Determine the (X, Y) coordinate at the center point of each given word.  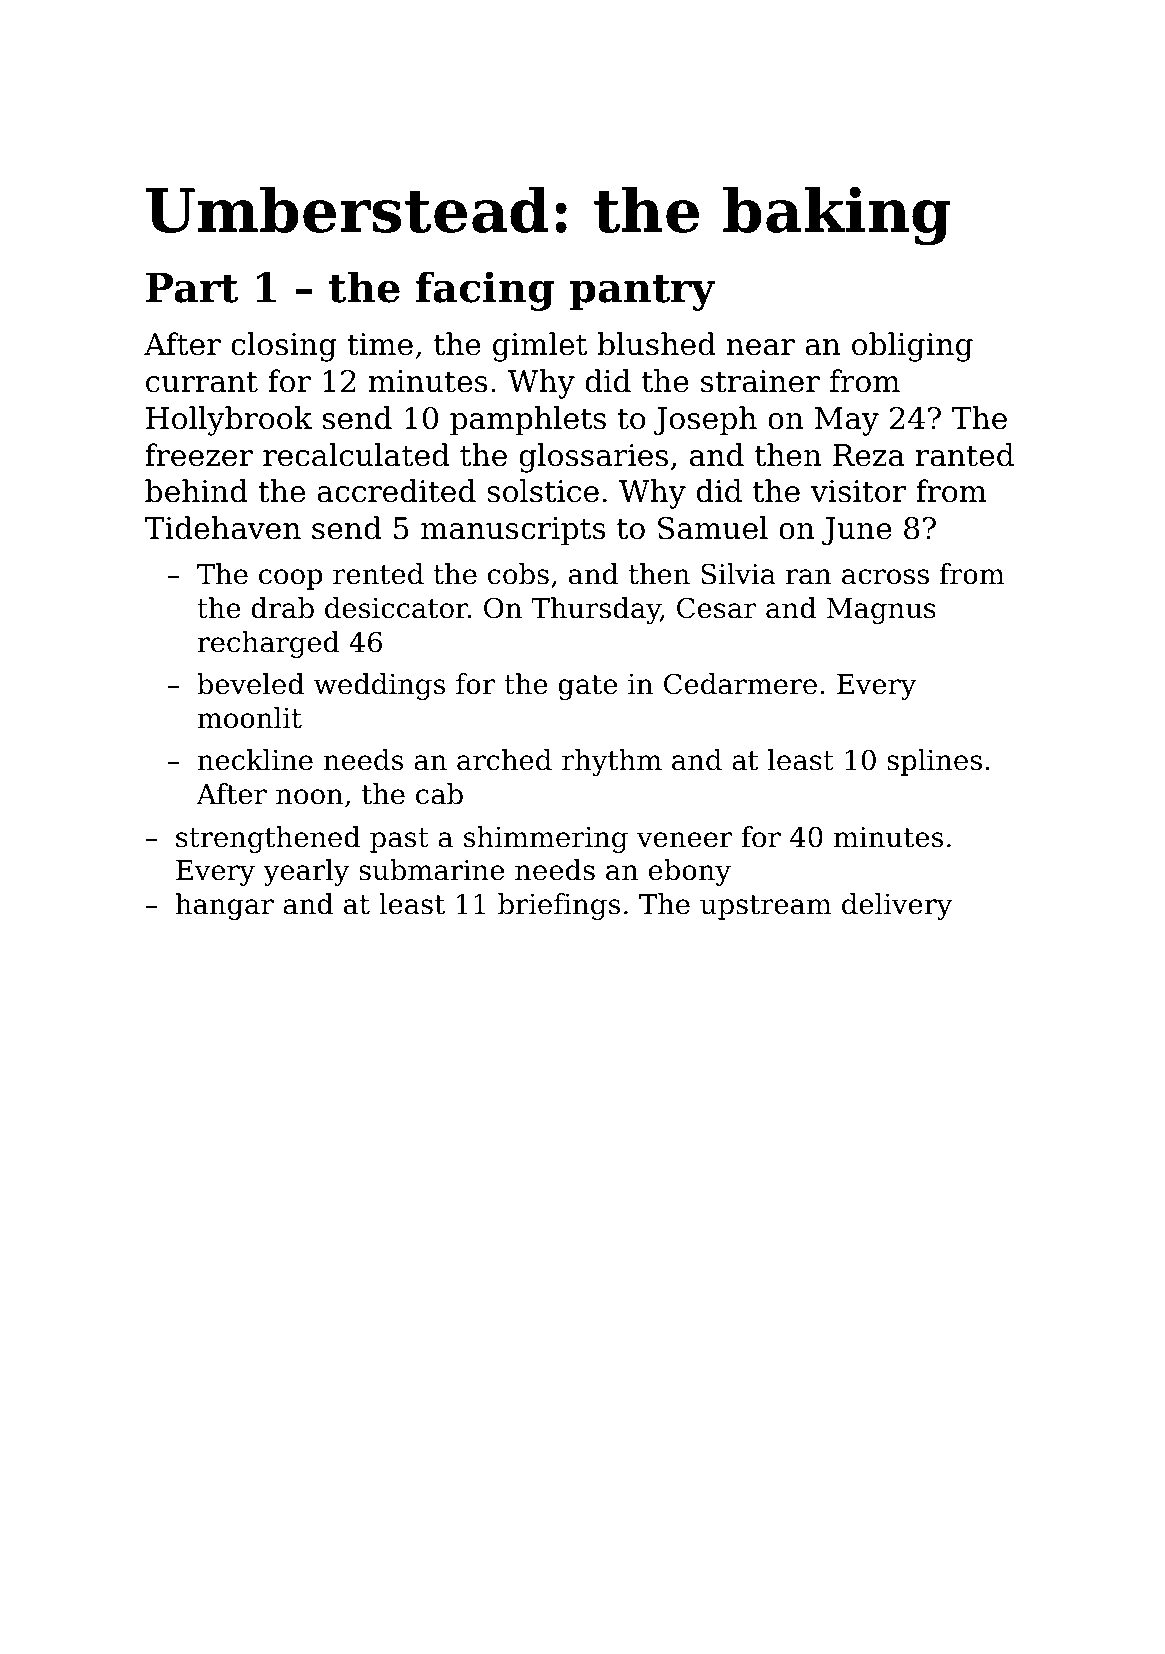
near (760, 347)
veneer (684, 840)
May (847, 421)
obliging (912, 347)
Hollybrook (229, 421)
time (380, 344)
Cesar (717, 608)
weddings (379, 686)
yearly (306, 872)
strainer (760, 381)
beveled (250, 684)
